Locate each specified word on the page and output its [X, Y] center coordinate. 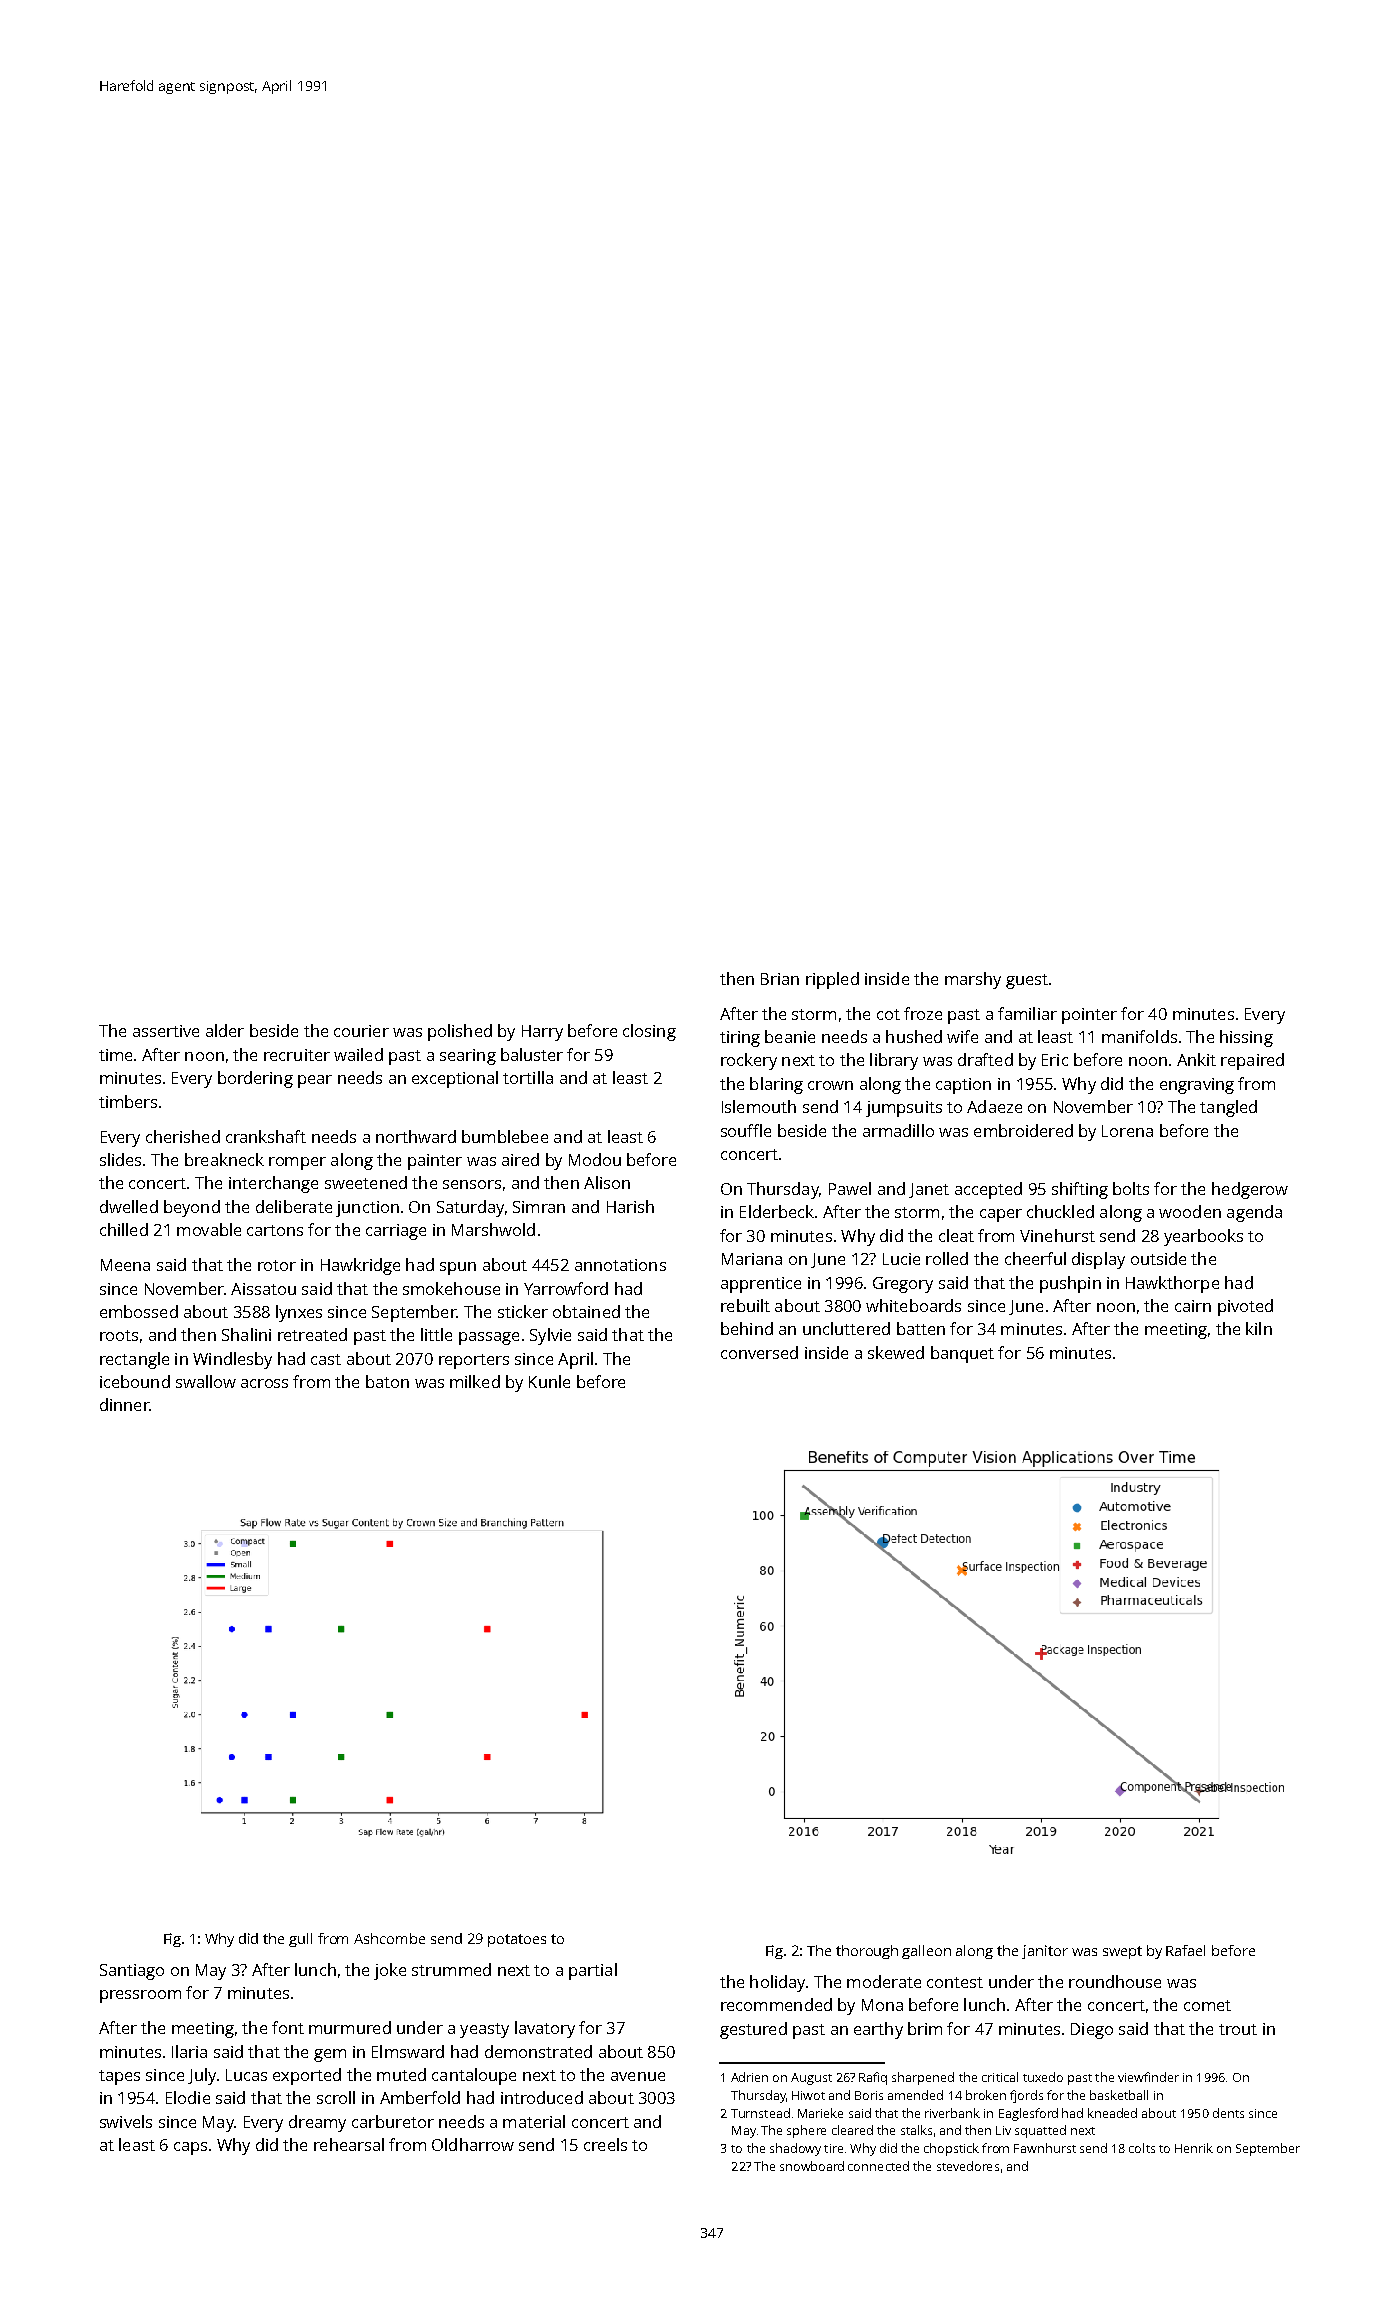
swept [1122, 1952]
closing [649, 1032]
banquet [962, 1354]
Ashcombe [389, 1938]
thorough [867, 1952]
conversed [759, 1352]
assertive [166, 1031]
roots [119, 1335]
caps [190, 2148]
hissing [1246, 1038]
